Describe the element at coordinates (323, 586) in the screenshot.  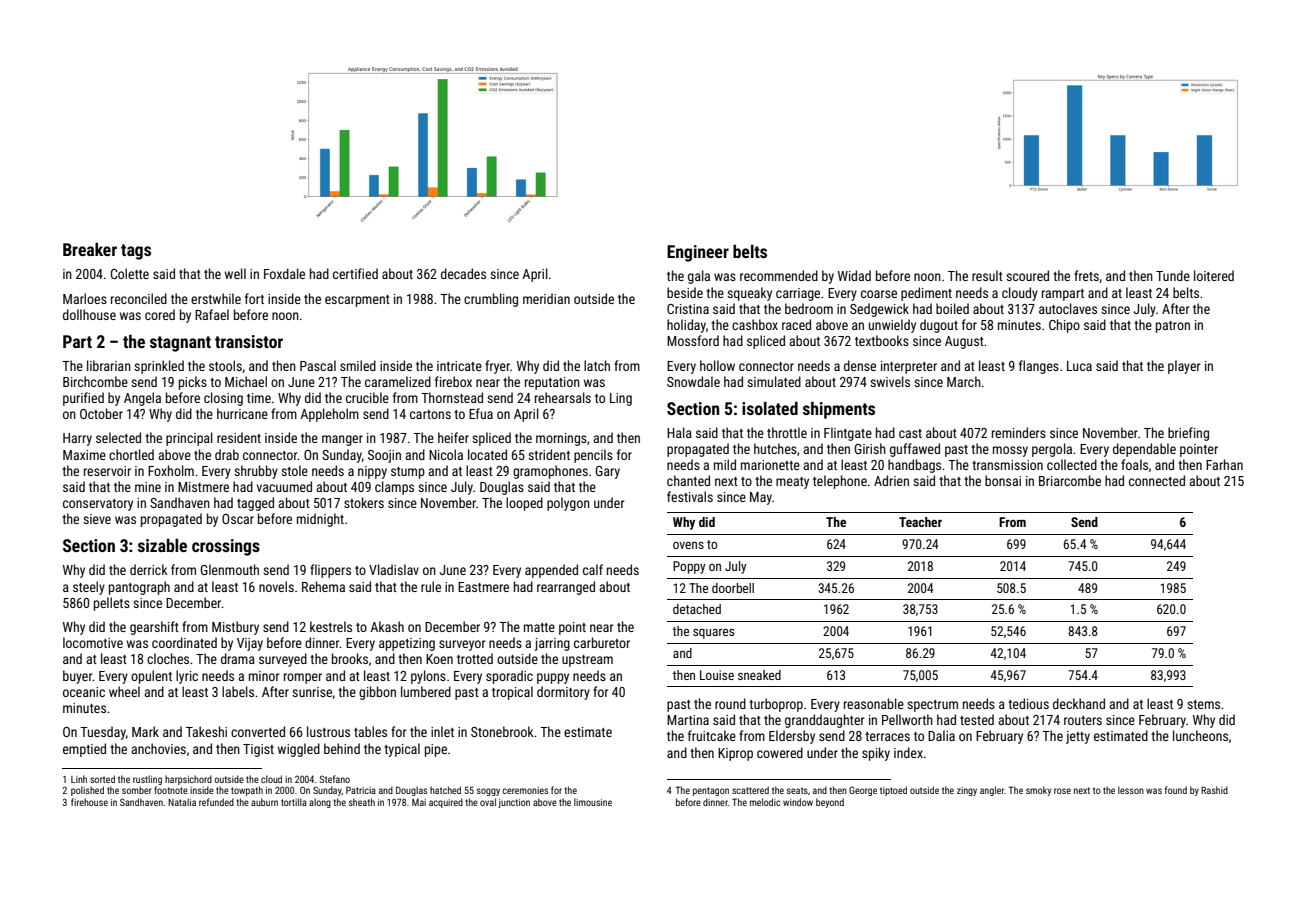
I see `Rehema` at that location.
